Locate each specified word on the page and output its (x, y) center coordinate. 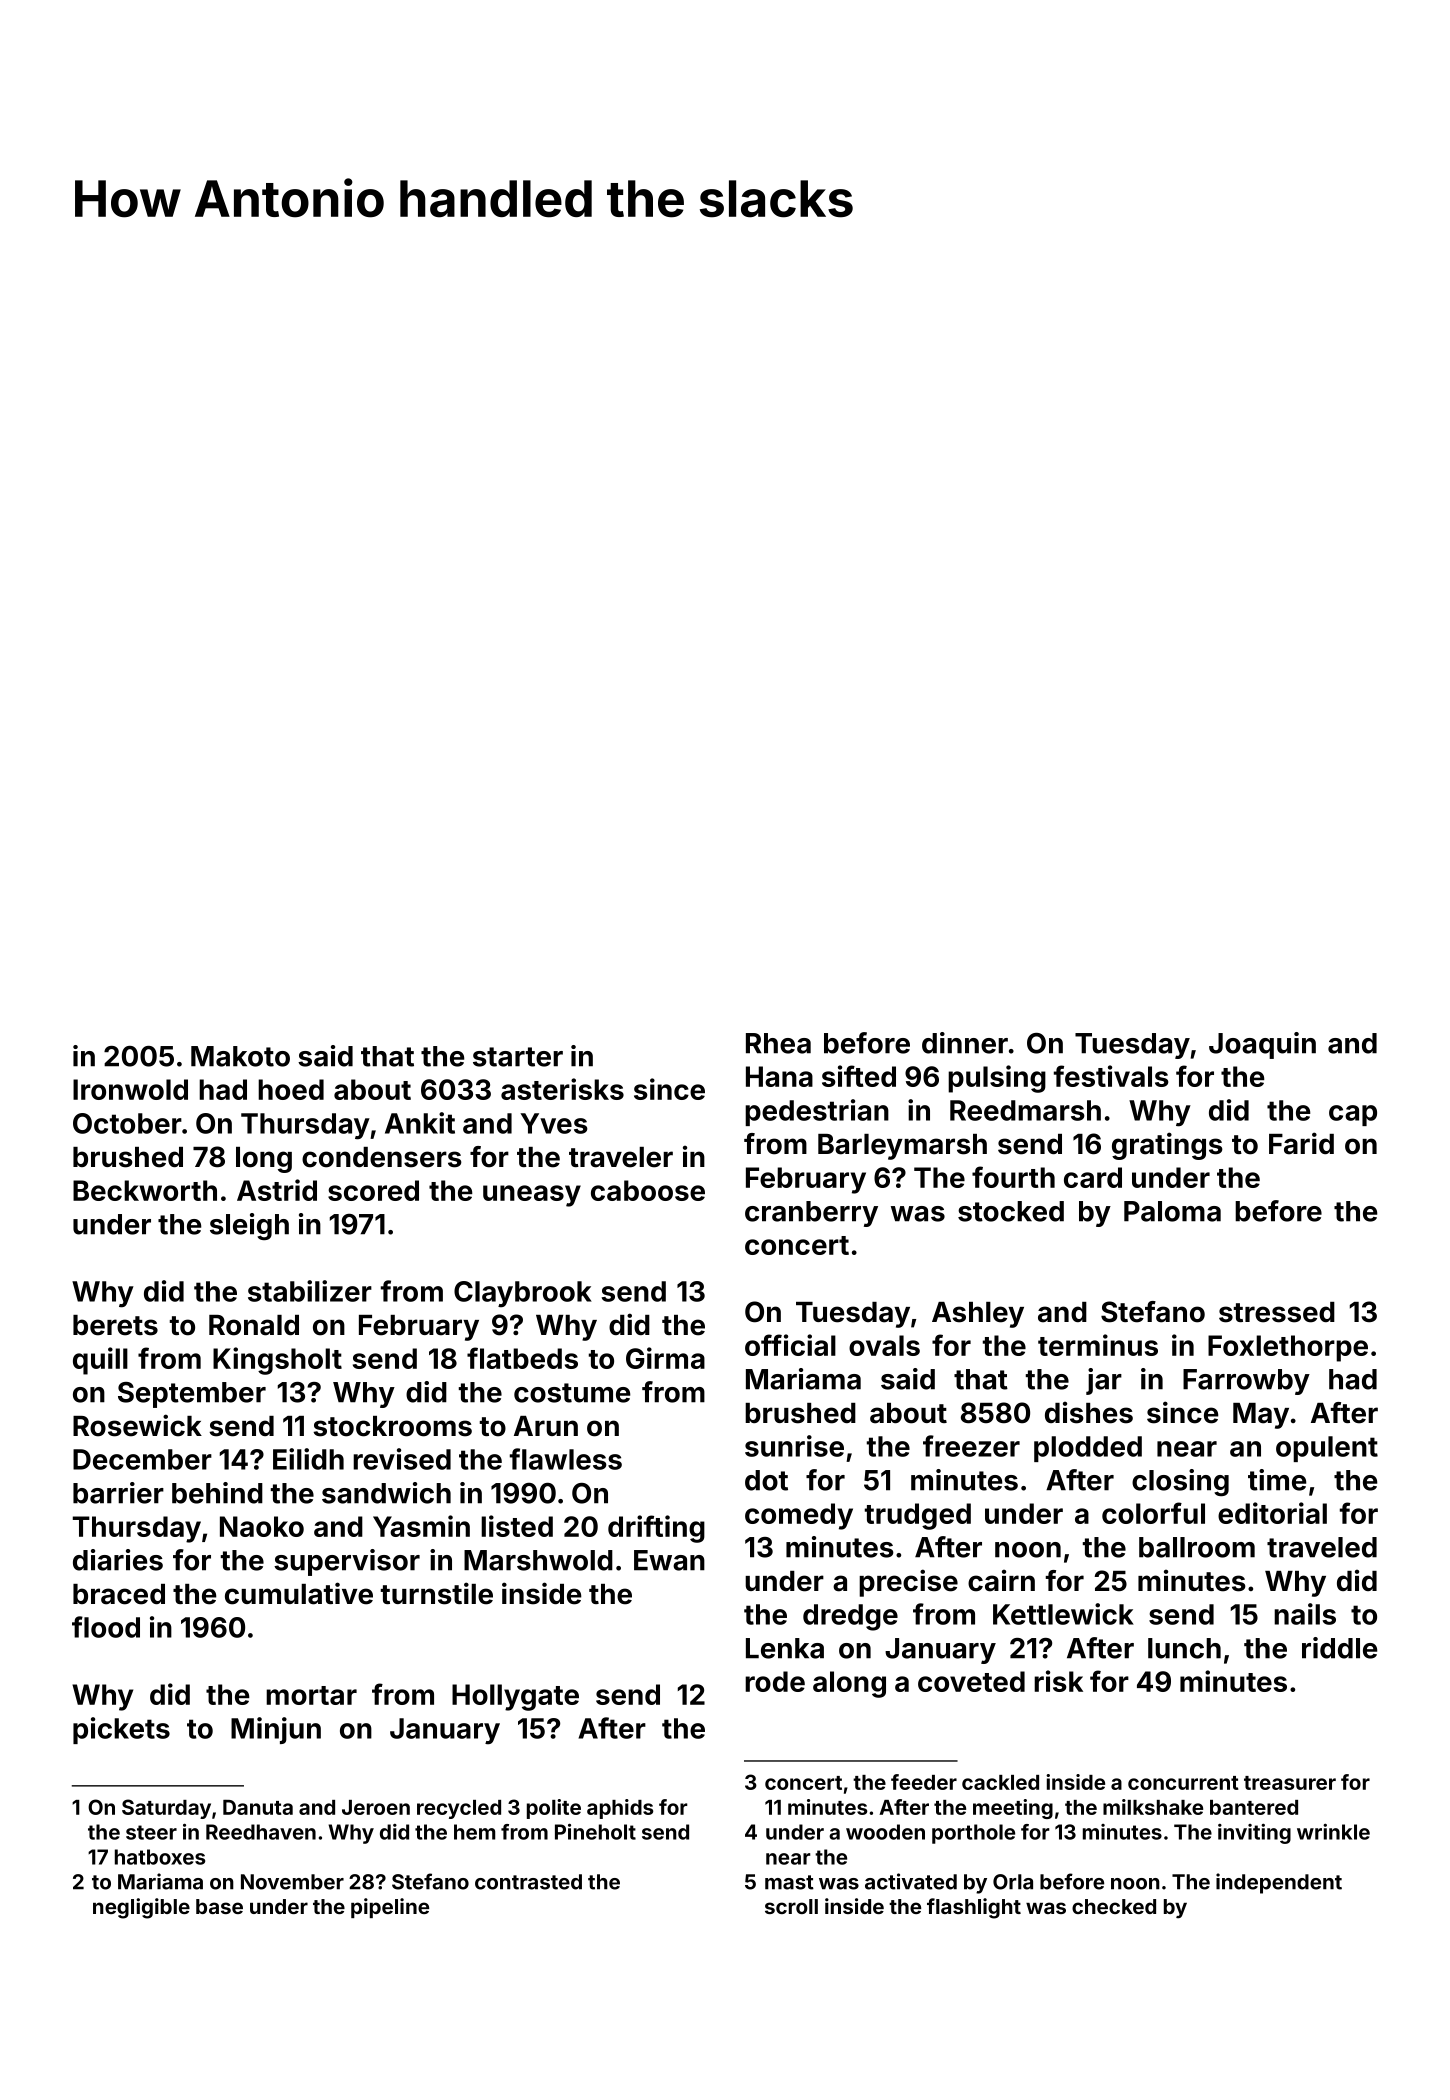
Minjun (276, 1730)
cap (1353, 1115)
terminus (1098, 1345)
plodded (1088, 1449)
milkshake (1153, 1807)
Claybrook (523, 1294)
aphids (620, 1809)
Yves (554, 1123)
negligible (141, 1908)
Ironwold (130, 1089)
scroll (791, 1906)
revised (402, 1459)
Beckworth (145, 1190)
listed (517, 1526)
